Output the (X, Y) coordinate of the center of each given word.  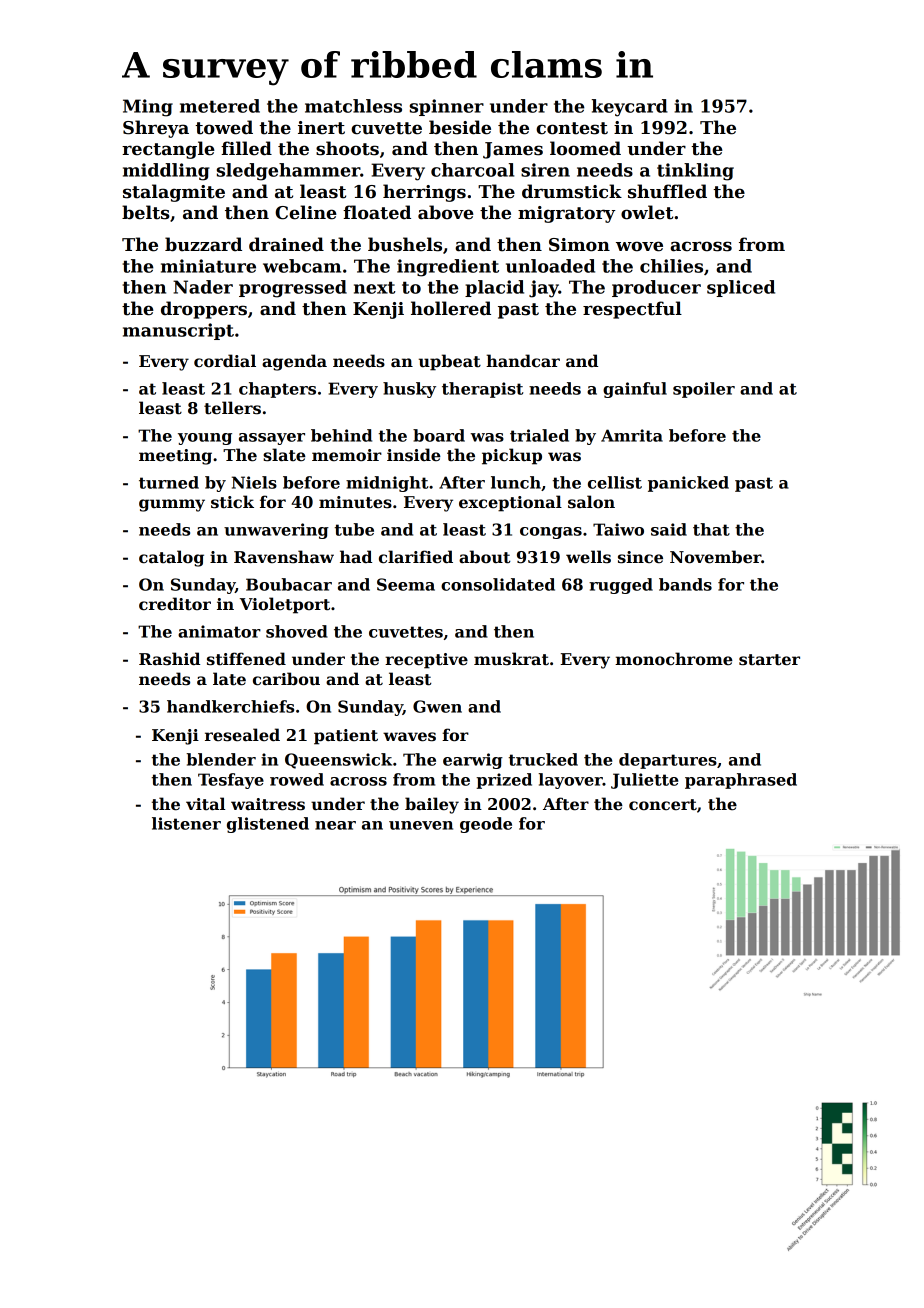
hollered (451, 308)
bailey (432, 805)
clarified (416, 557)
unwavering (276, 531)
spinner (447, 107)
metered (220, 106)
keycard (630, 108)
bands (685, 584)
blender (221, 759)
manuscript (178, 331)
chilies (671, 266)
